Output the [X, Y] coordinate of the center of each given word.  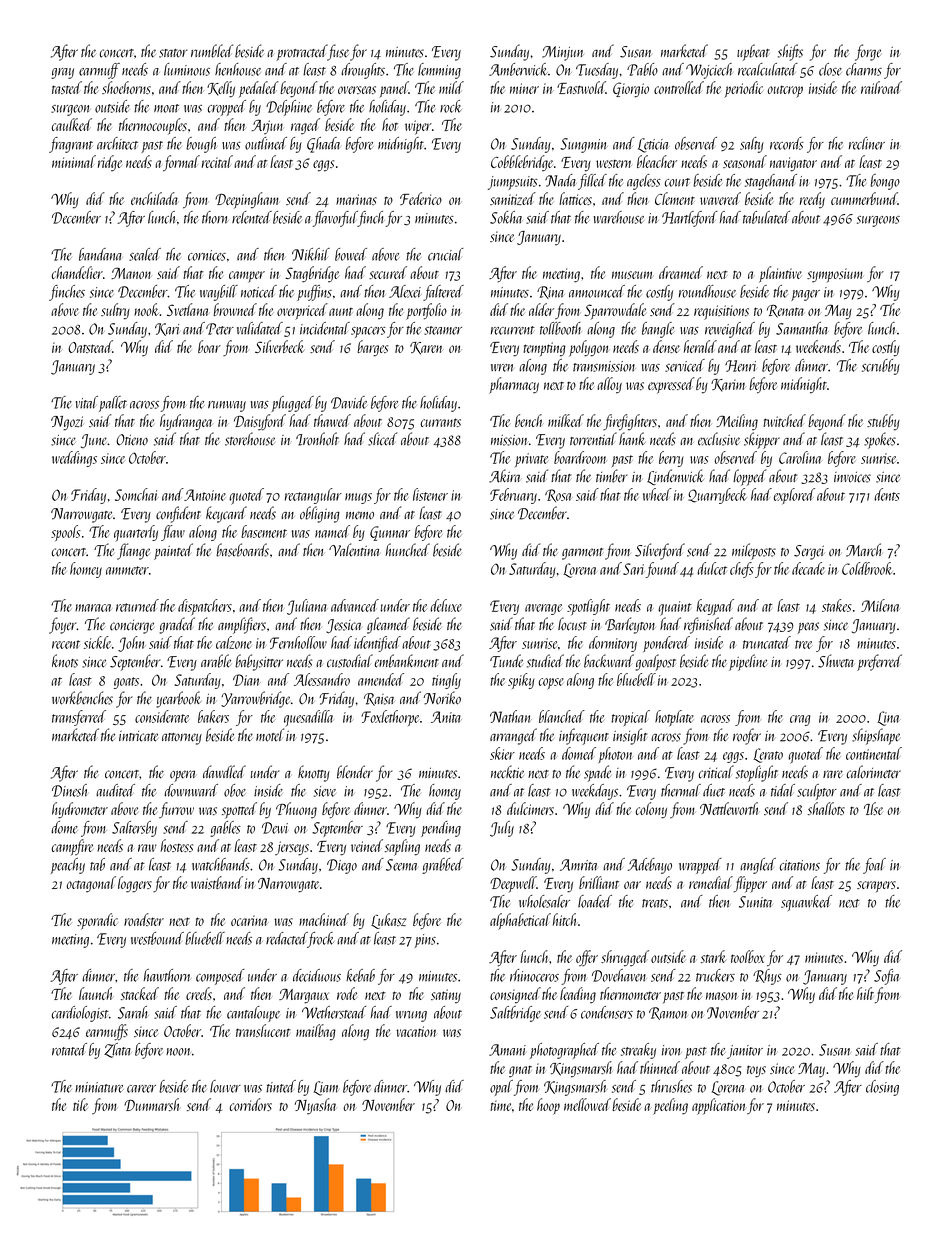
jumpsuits [513, 183]
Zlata [118, 1050]
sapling [402, 847]
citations [800, 865]
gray [62, 73]
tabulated [766, 217]
